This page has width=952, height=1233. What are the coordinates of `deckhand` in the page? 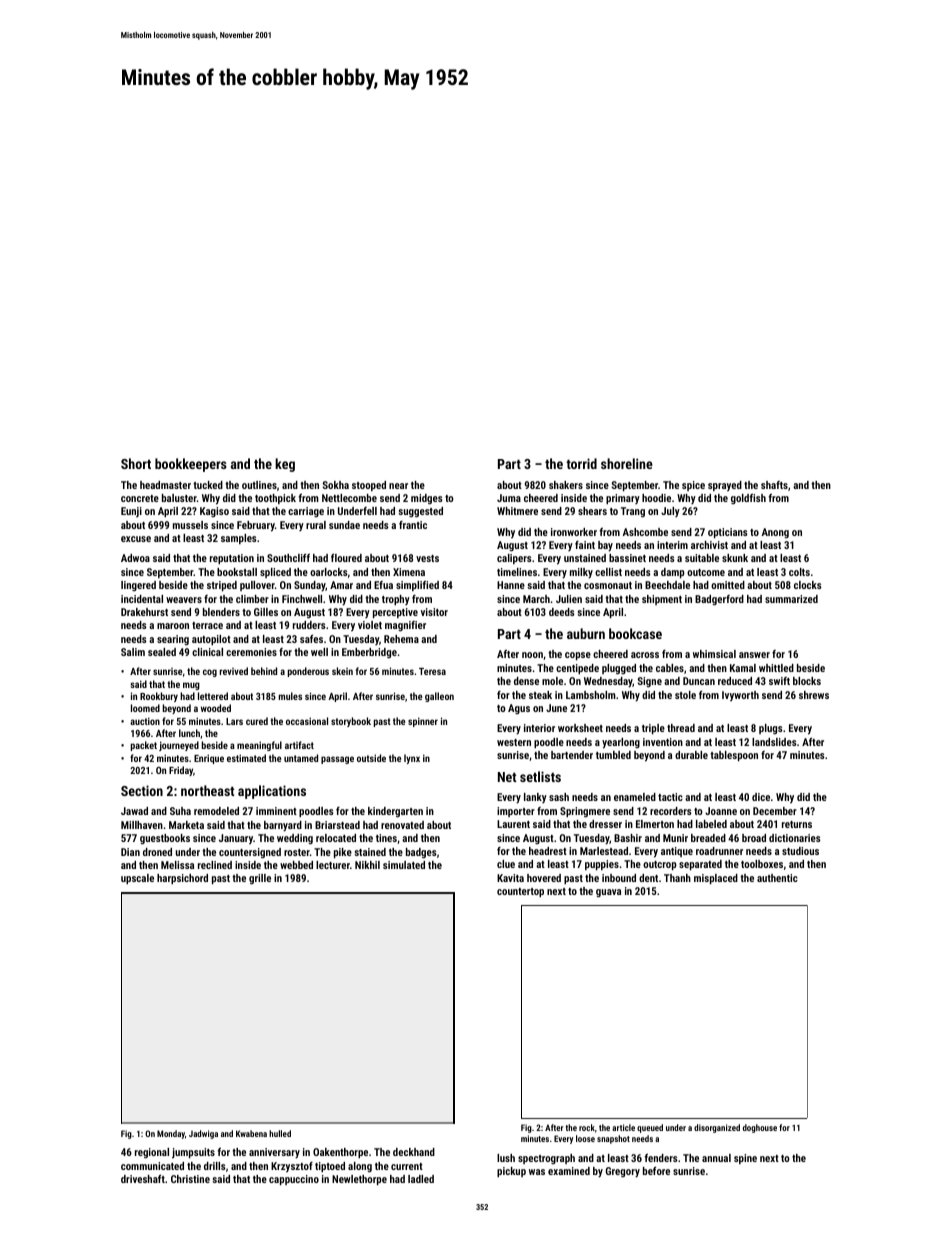 It's located at (414, 1152).
